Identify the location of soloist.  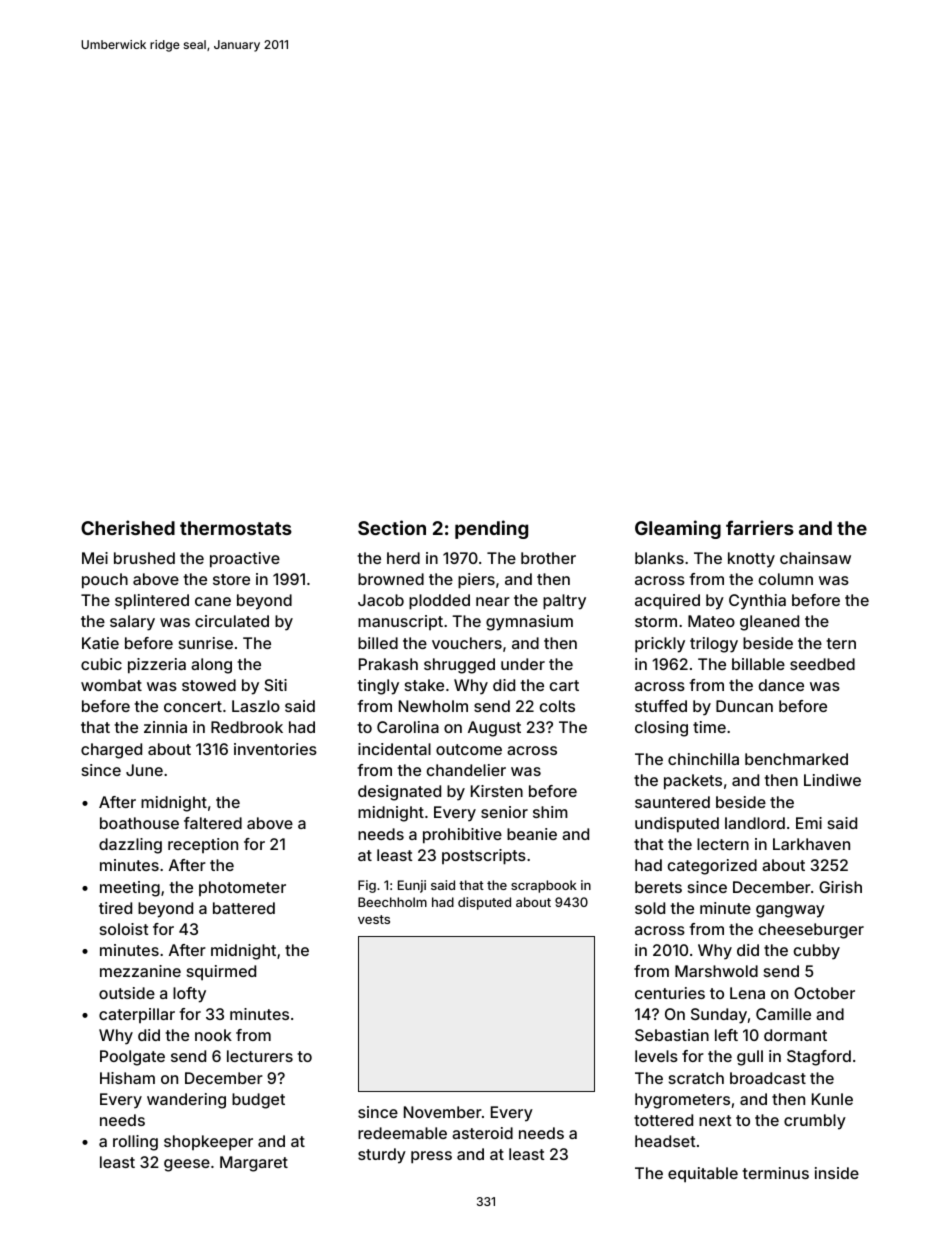
(124, 929).
